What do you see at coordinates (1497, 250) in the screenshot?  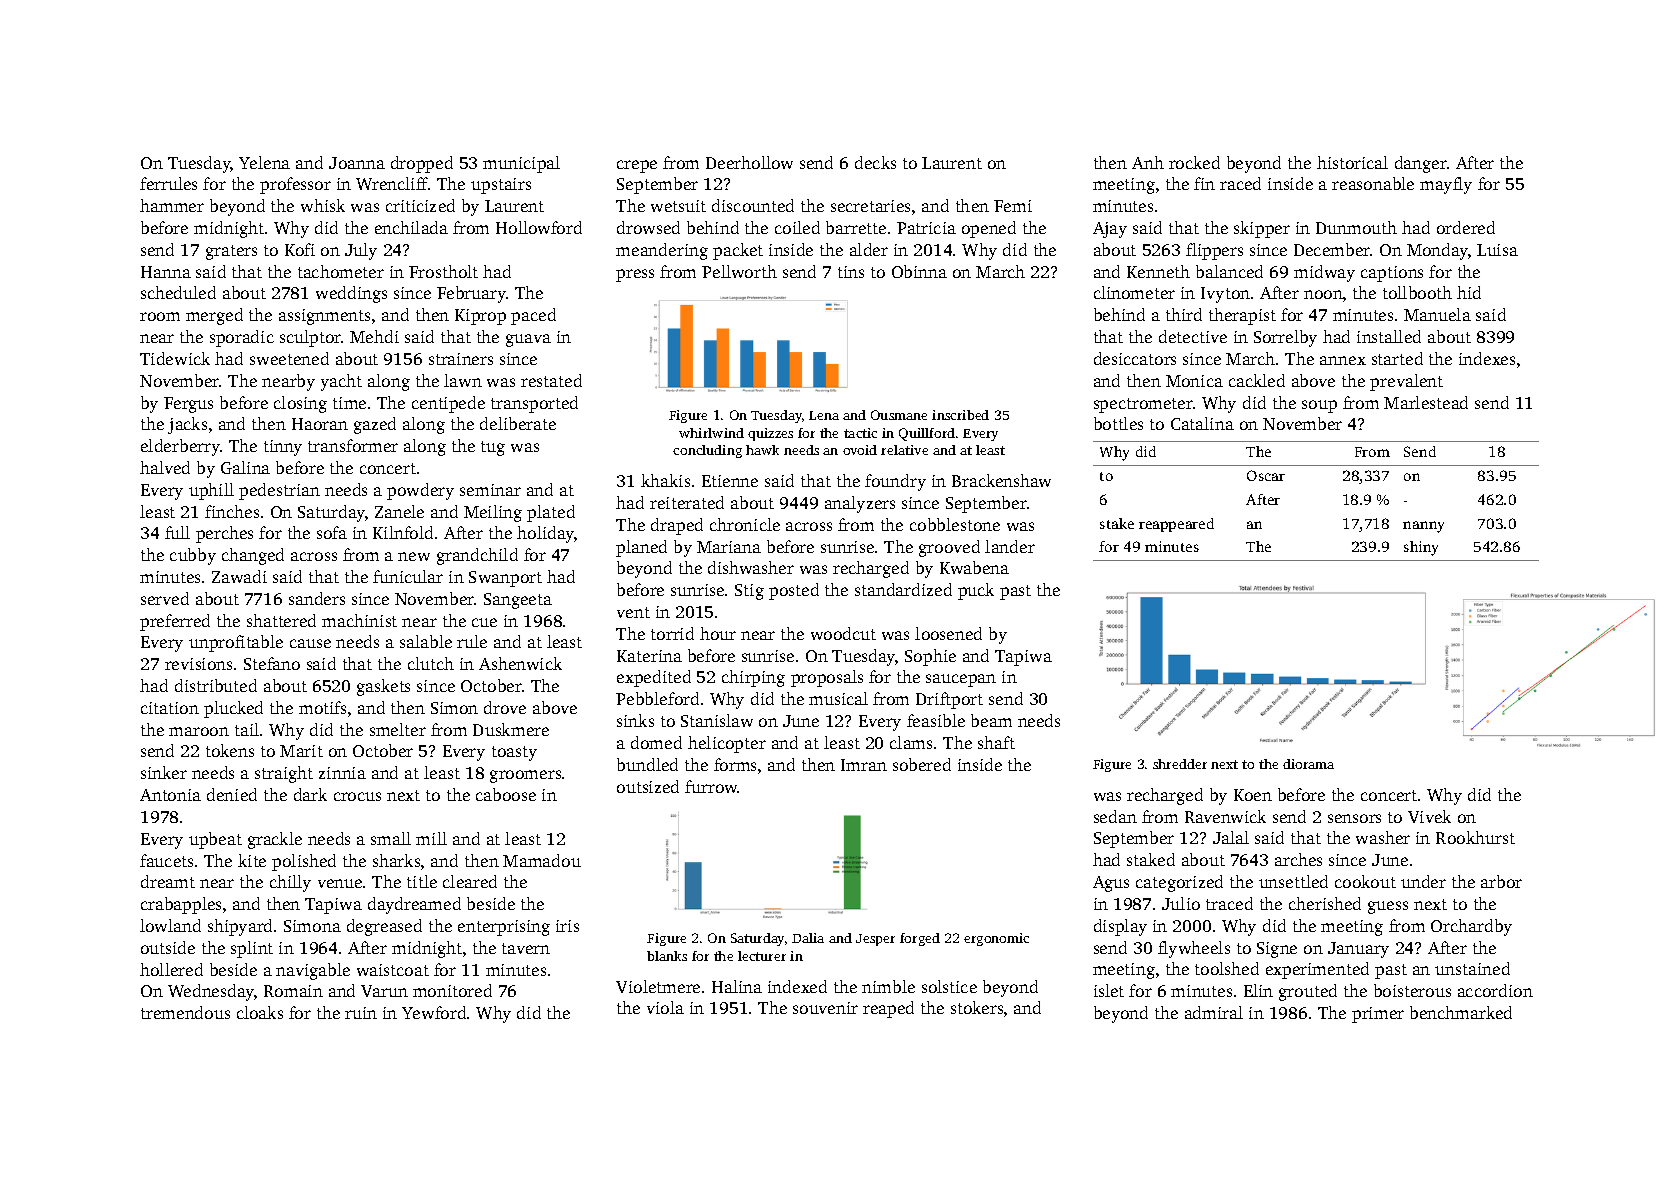 I see `Luisa` at bounding box center [1497, 250].
